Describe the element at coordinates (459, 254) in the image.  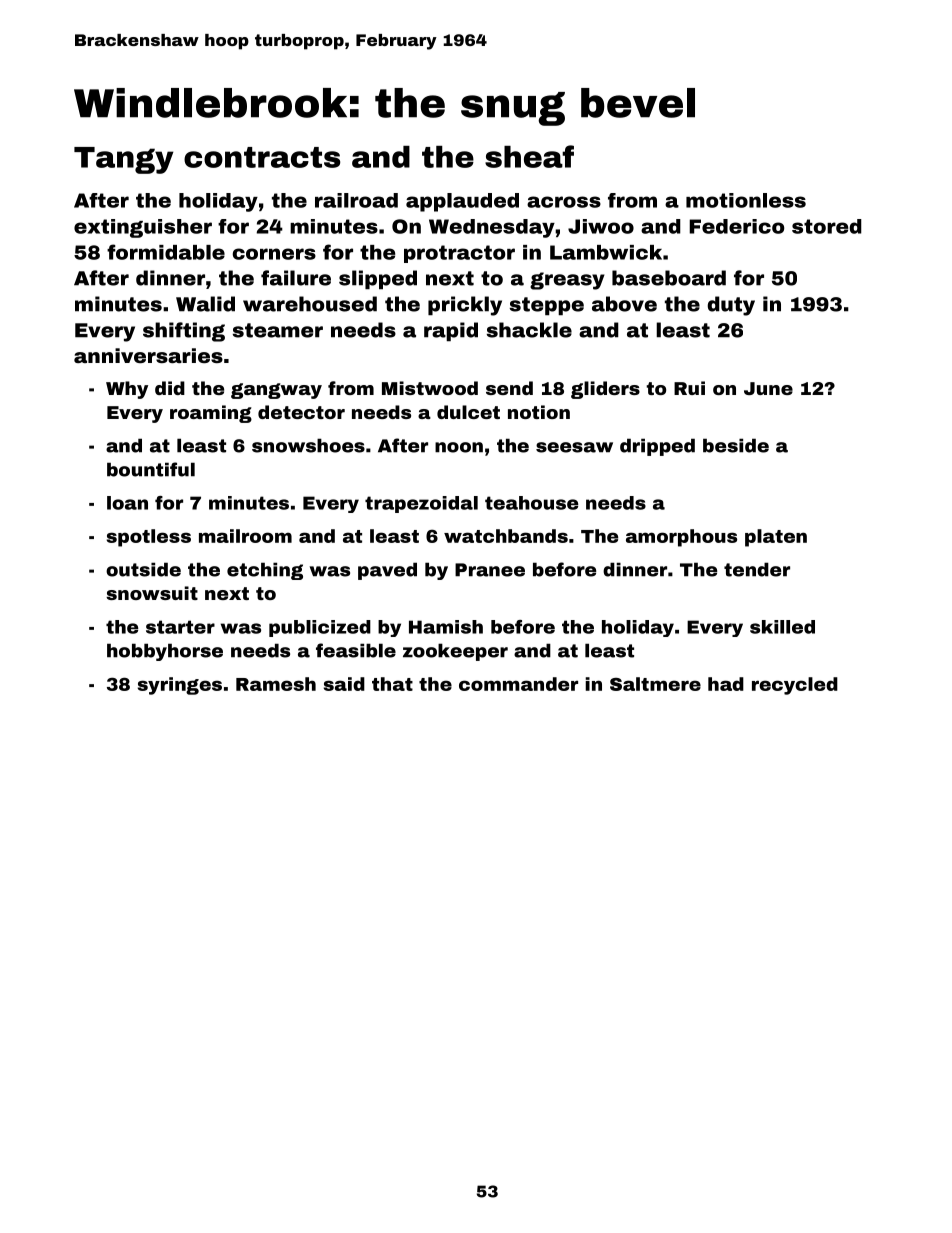
I see `protractor` at that location.
